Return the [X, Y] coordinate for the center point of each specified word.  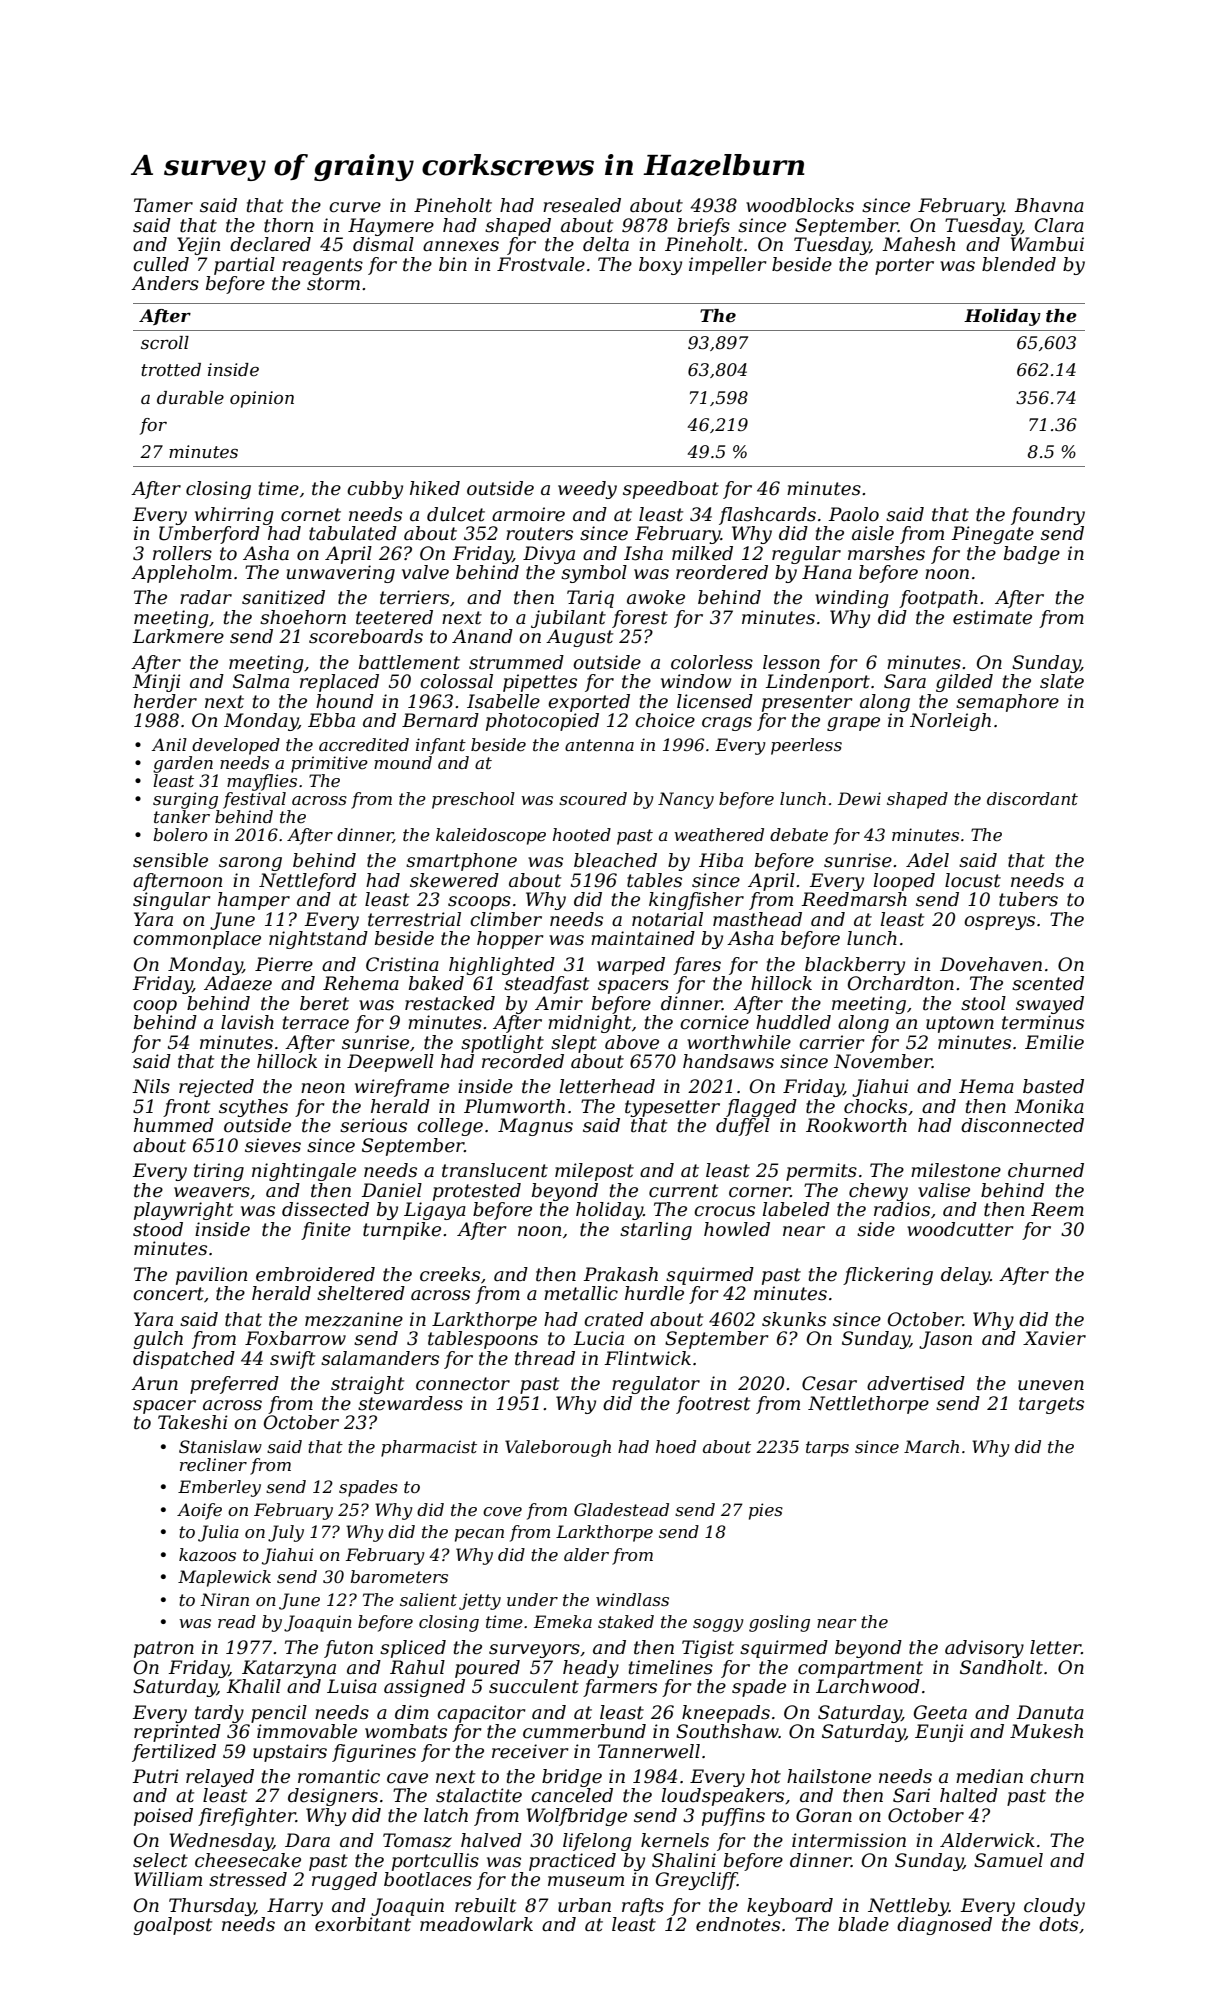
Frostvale [541, 264]
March [931, 1446]
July [286, 1533]
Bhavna [1049, 205]
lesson [791, 662]
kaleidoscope [491, 836]
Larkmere [178, 636]
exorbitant [363, 1924]
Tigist [708, 1649]
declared [270, 244]
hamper [254, 901]
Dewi [859, 798]
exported [589, 703]
